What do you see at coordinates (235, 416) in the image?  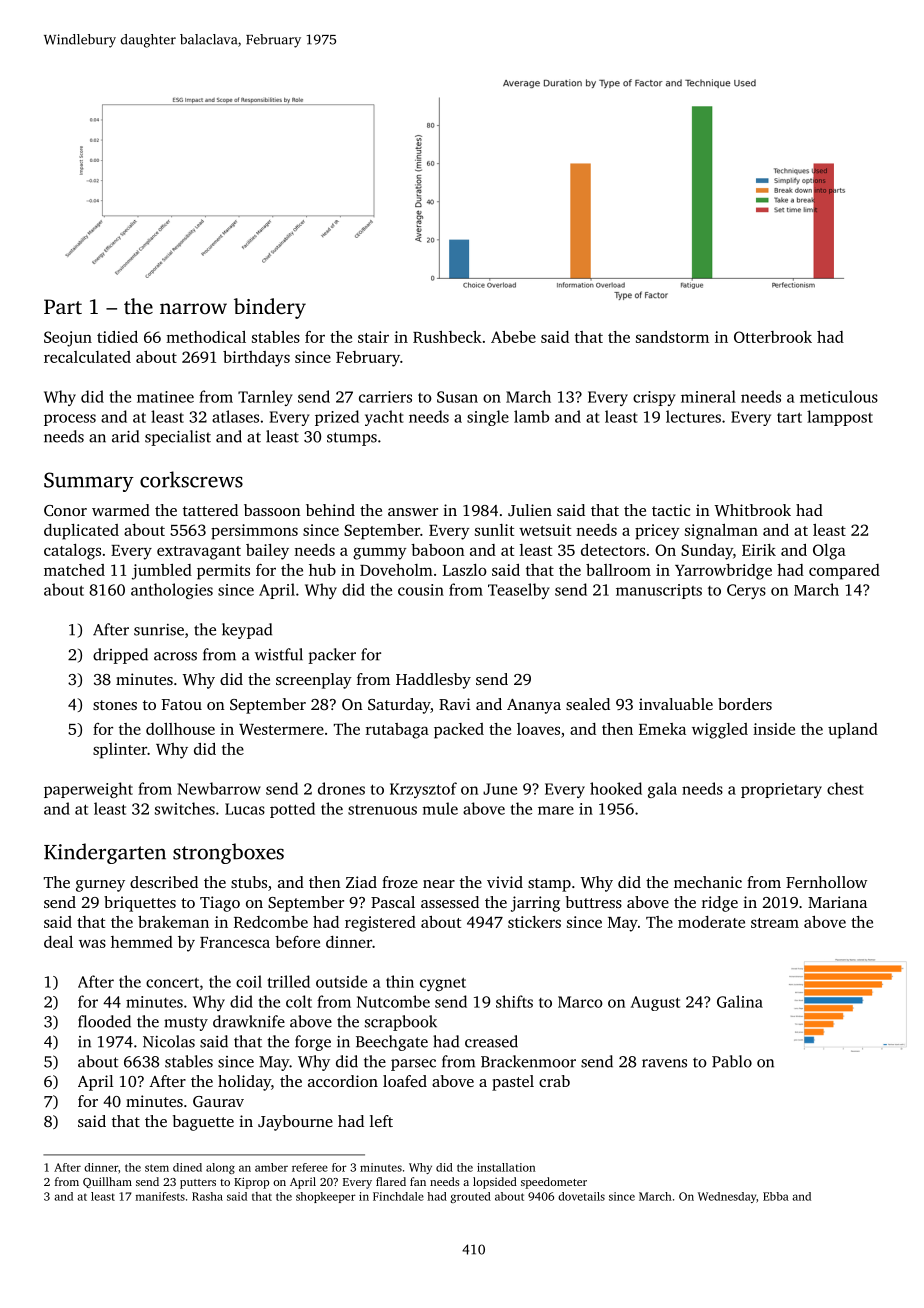 I see `atlases` at bounding box center [235, 416].
